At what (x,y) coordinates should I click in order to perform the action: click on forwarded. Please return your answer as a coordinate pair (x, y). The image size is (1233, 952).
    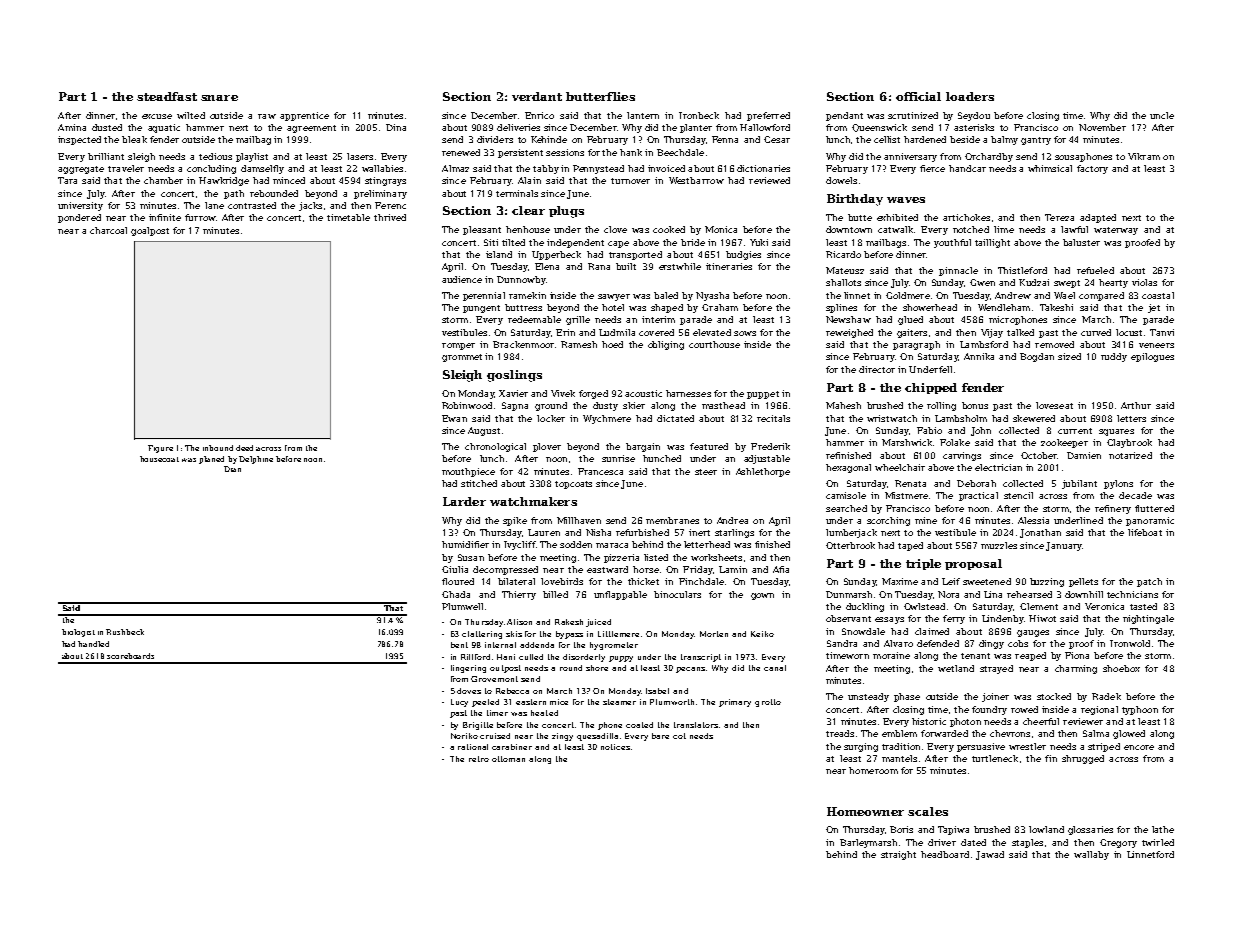
    Looking at the image, I should click on (944, 733).
